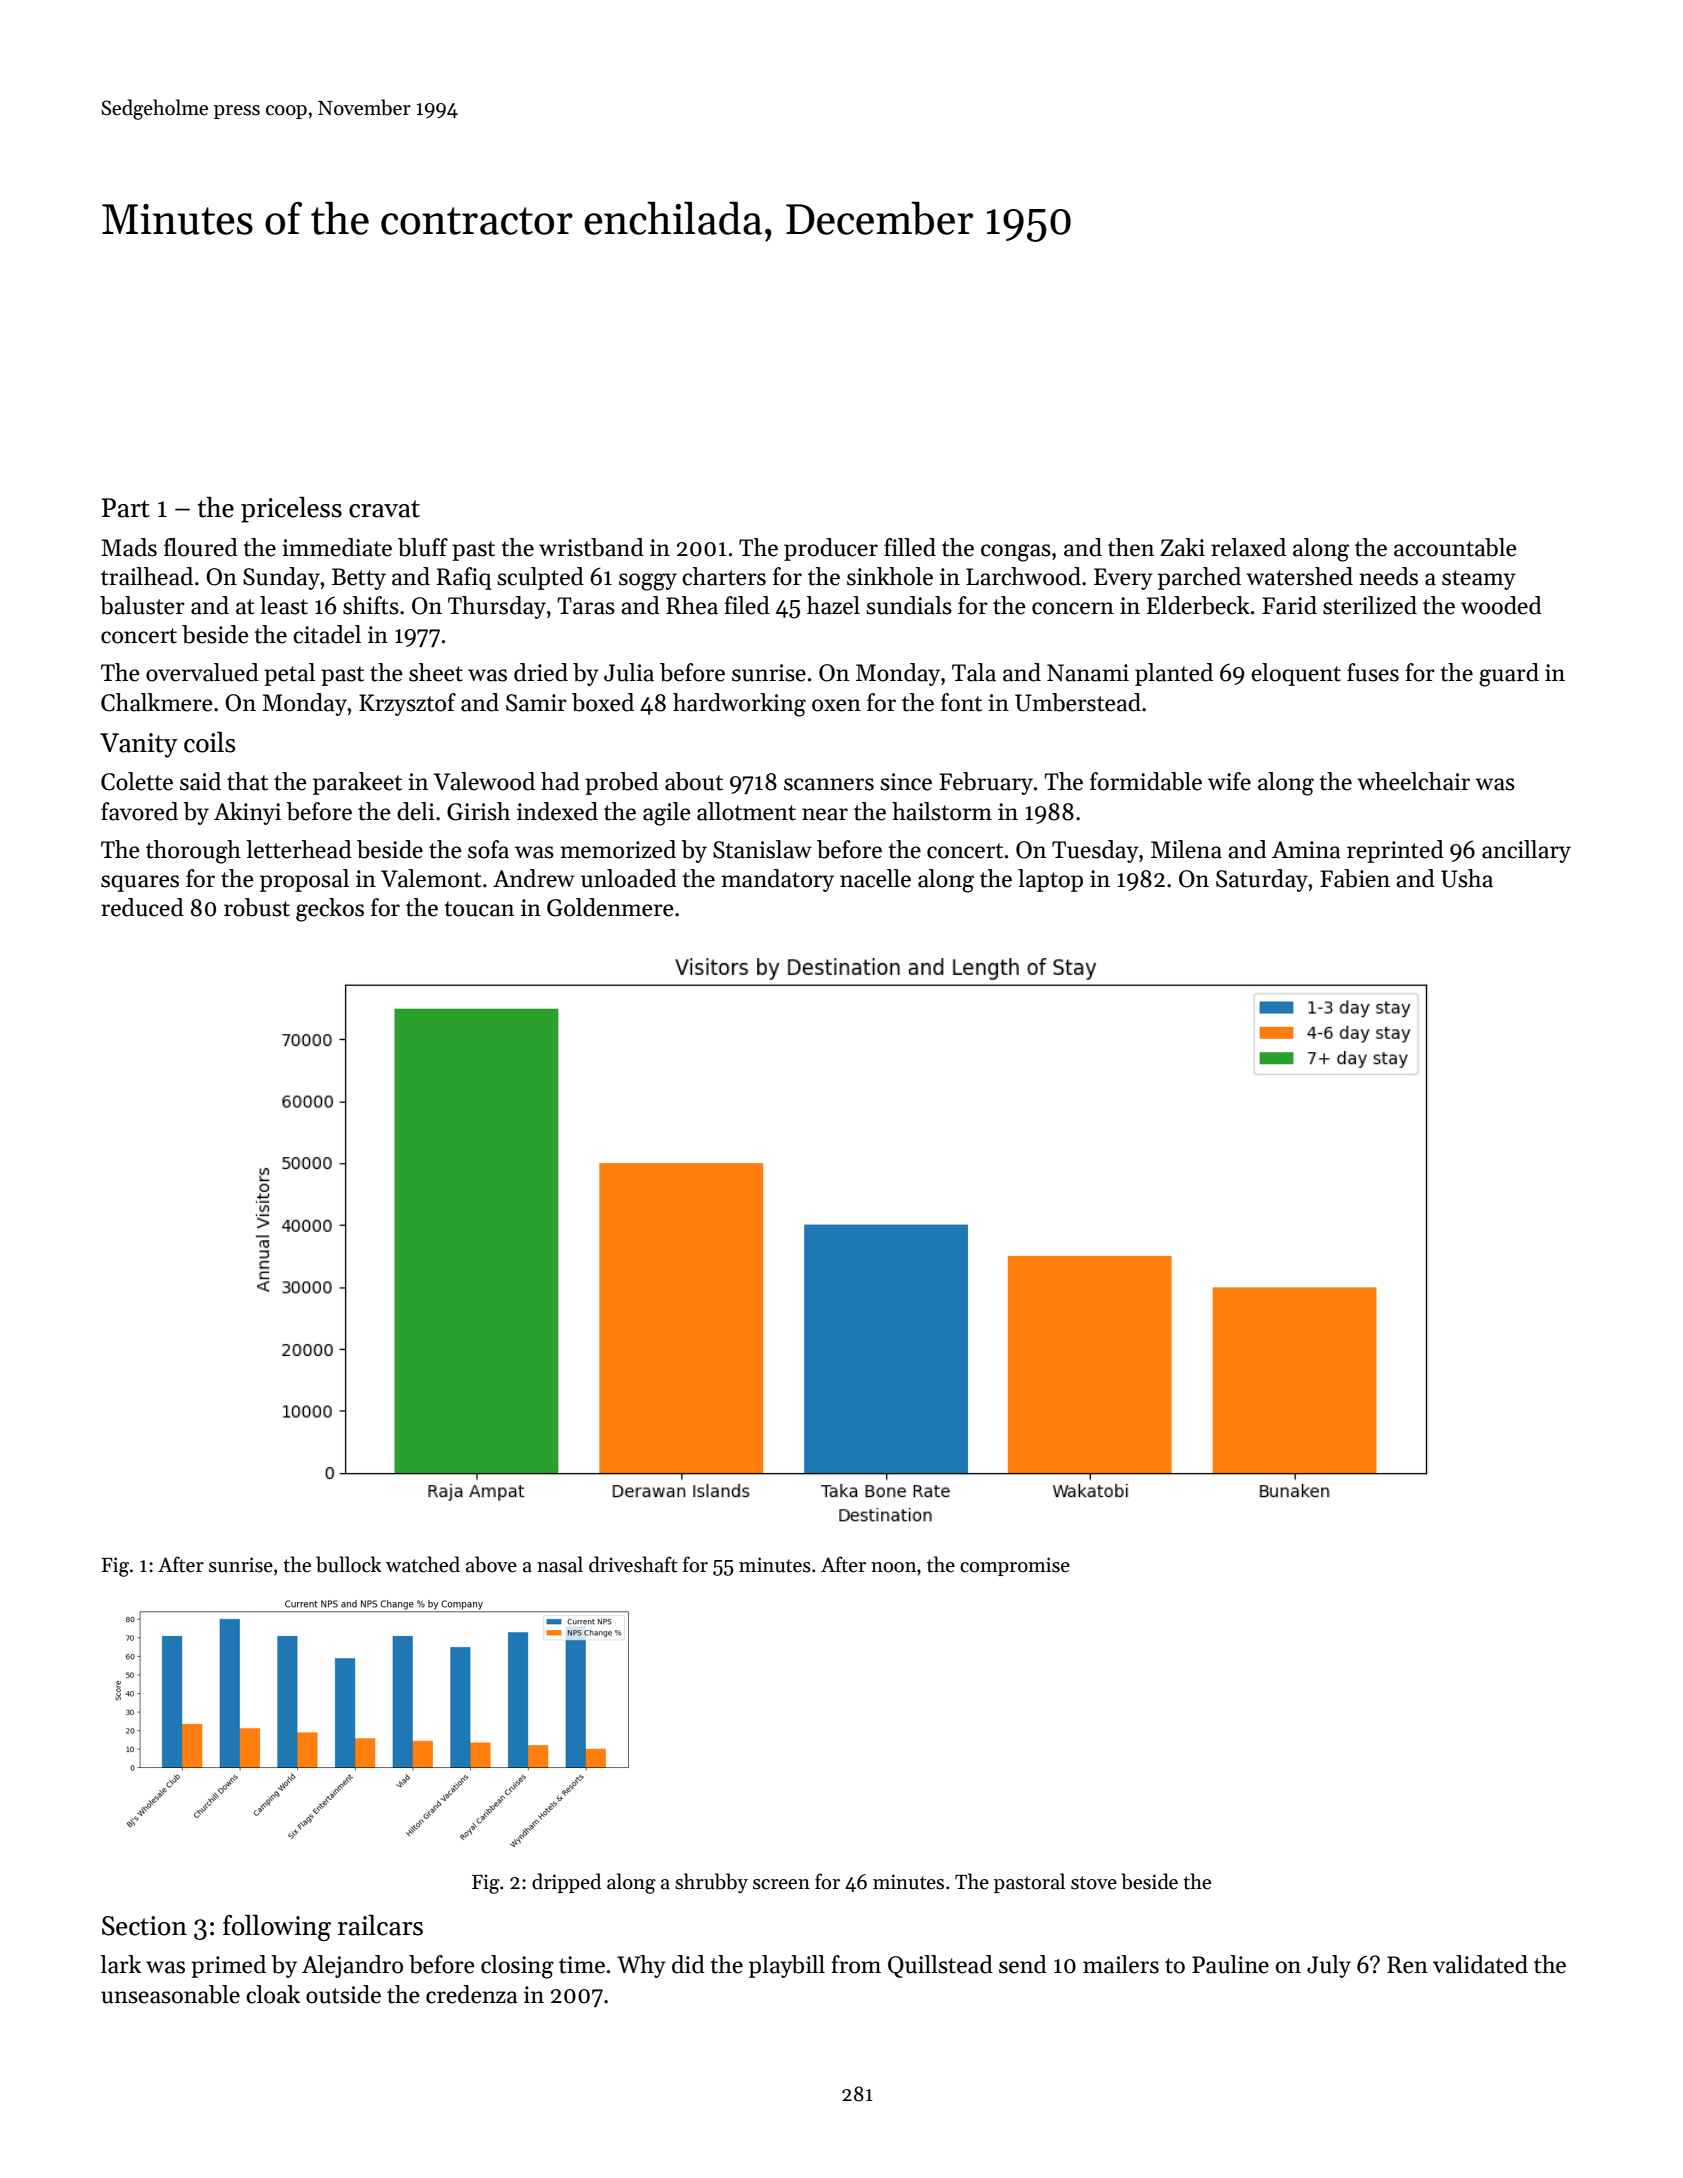  I want to click on Fabien, so click(1355, 878).
